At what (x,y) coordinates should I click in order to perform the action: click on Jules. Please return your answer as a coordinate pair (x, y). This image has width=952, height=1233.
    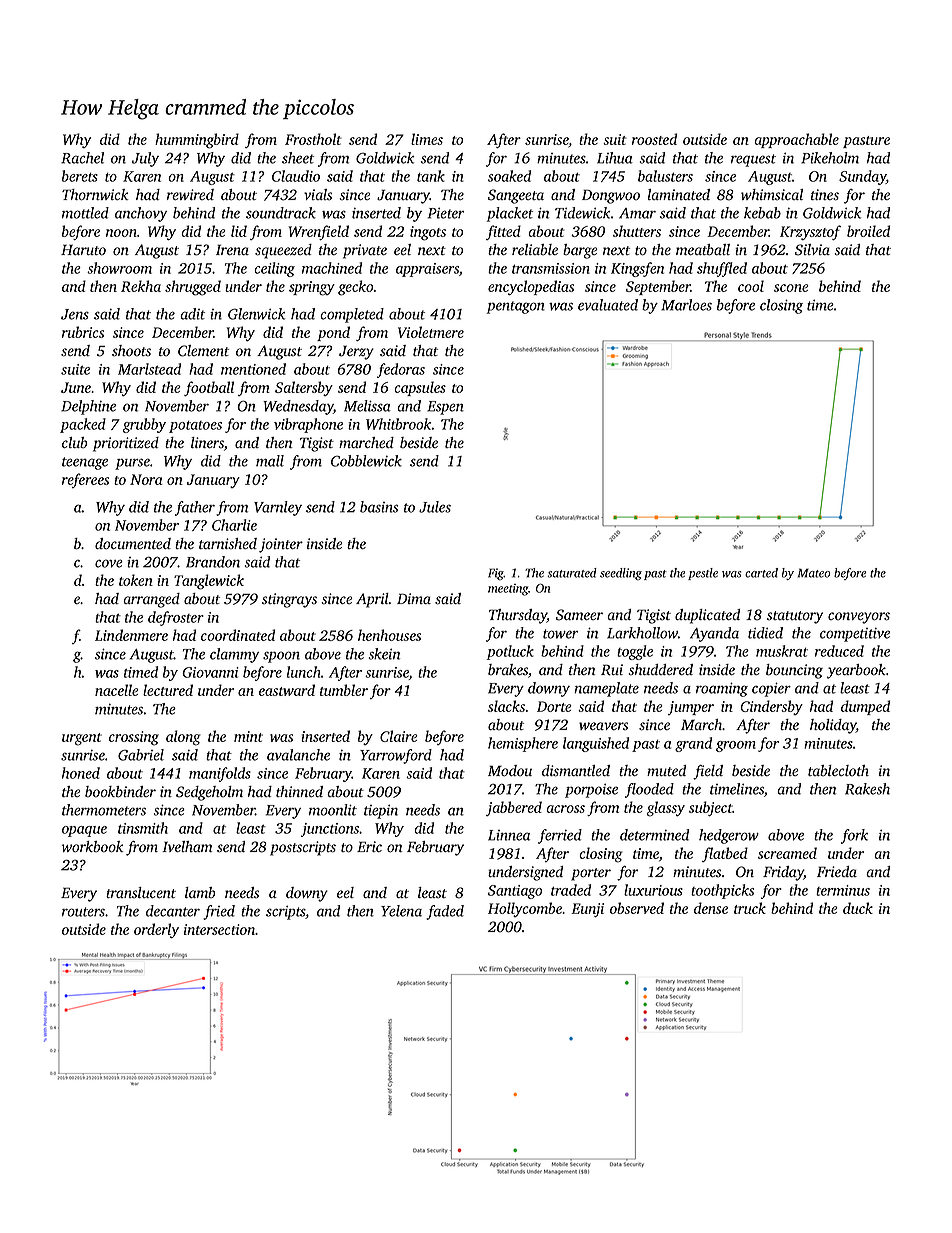
    Looking at the image, I should click on (435, 507).
